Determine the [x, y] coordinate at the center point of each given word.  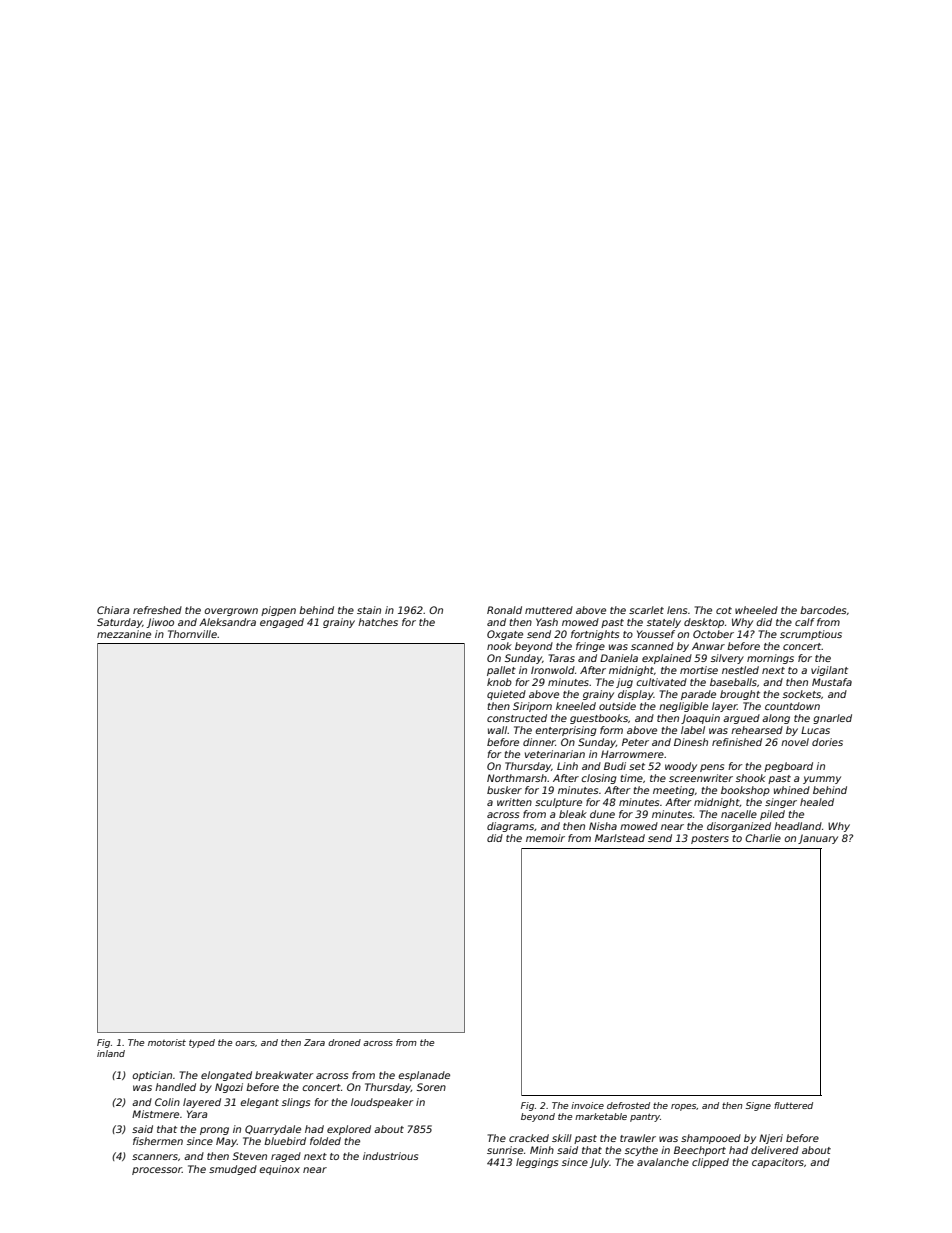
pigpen [278, 611]
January [818, 839]
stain [369, 610]
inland [111, 1053]
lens [677, 610]
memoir [545, 838]
